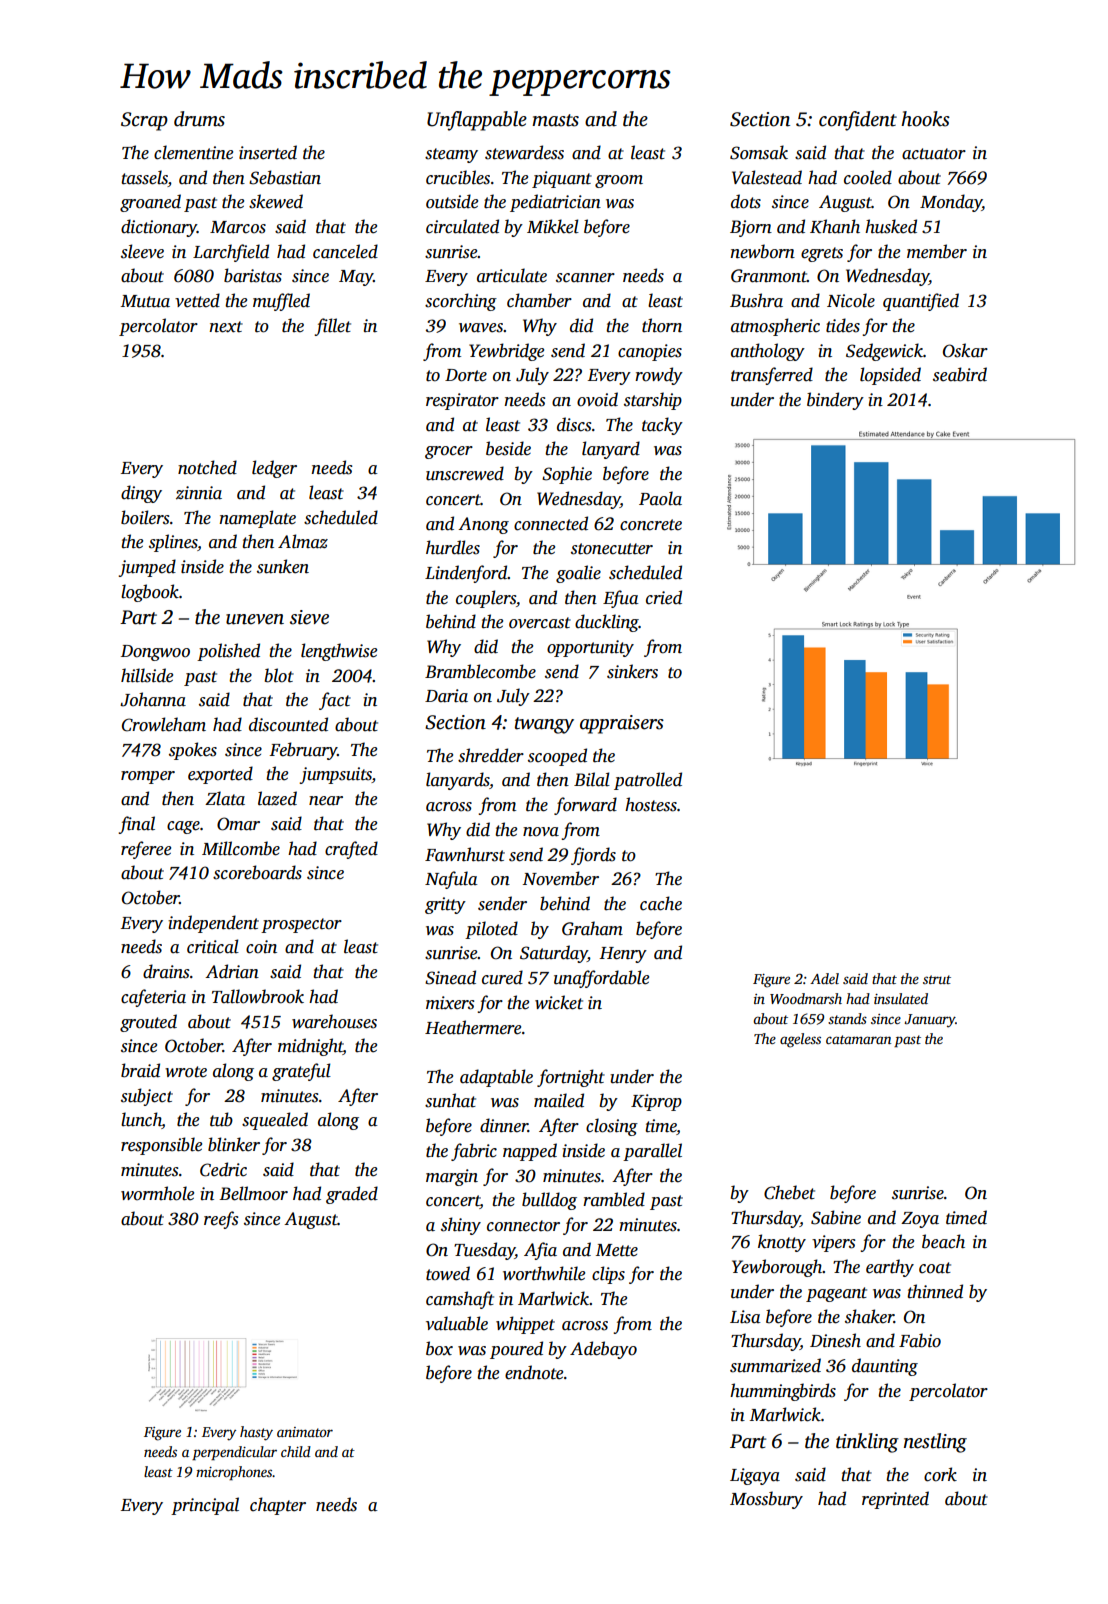 The image size is (1108, 1604). Describe the element at coordinates (477, 121) in the page. I see `Unflappable` at that location.
